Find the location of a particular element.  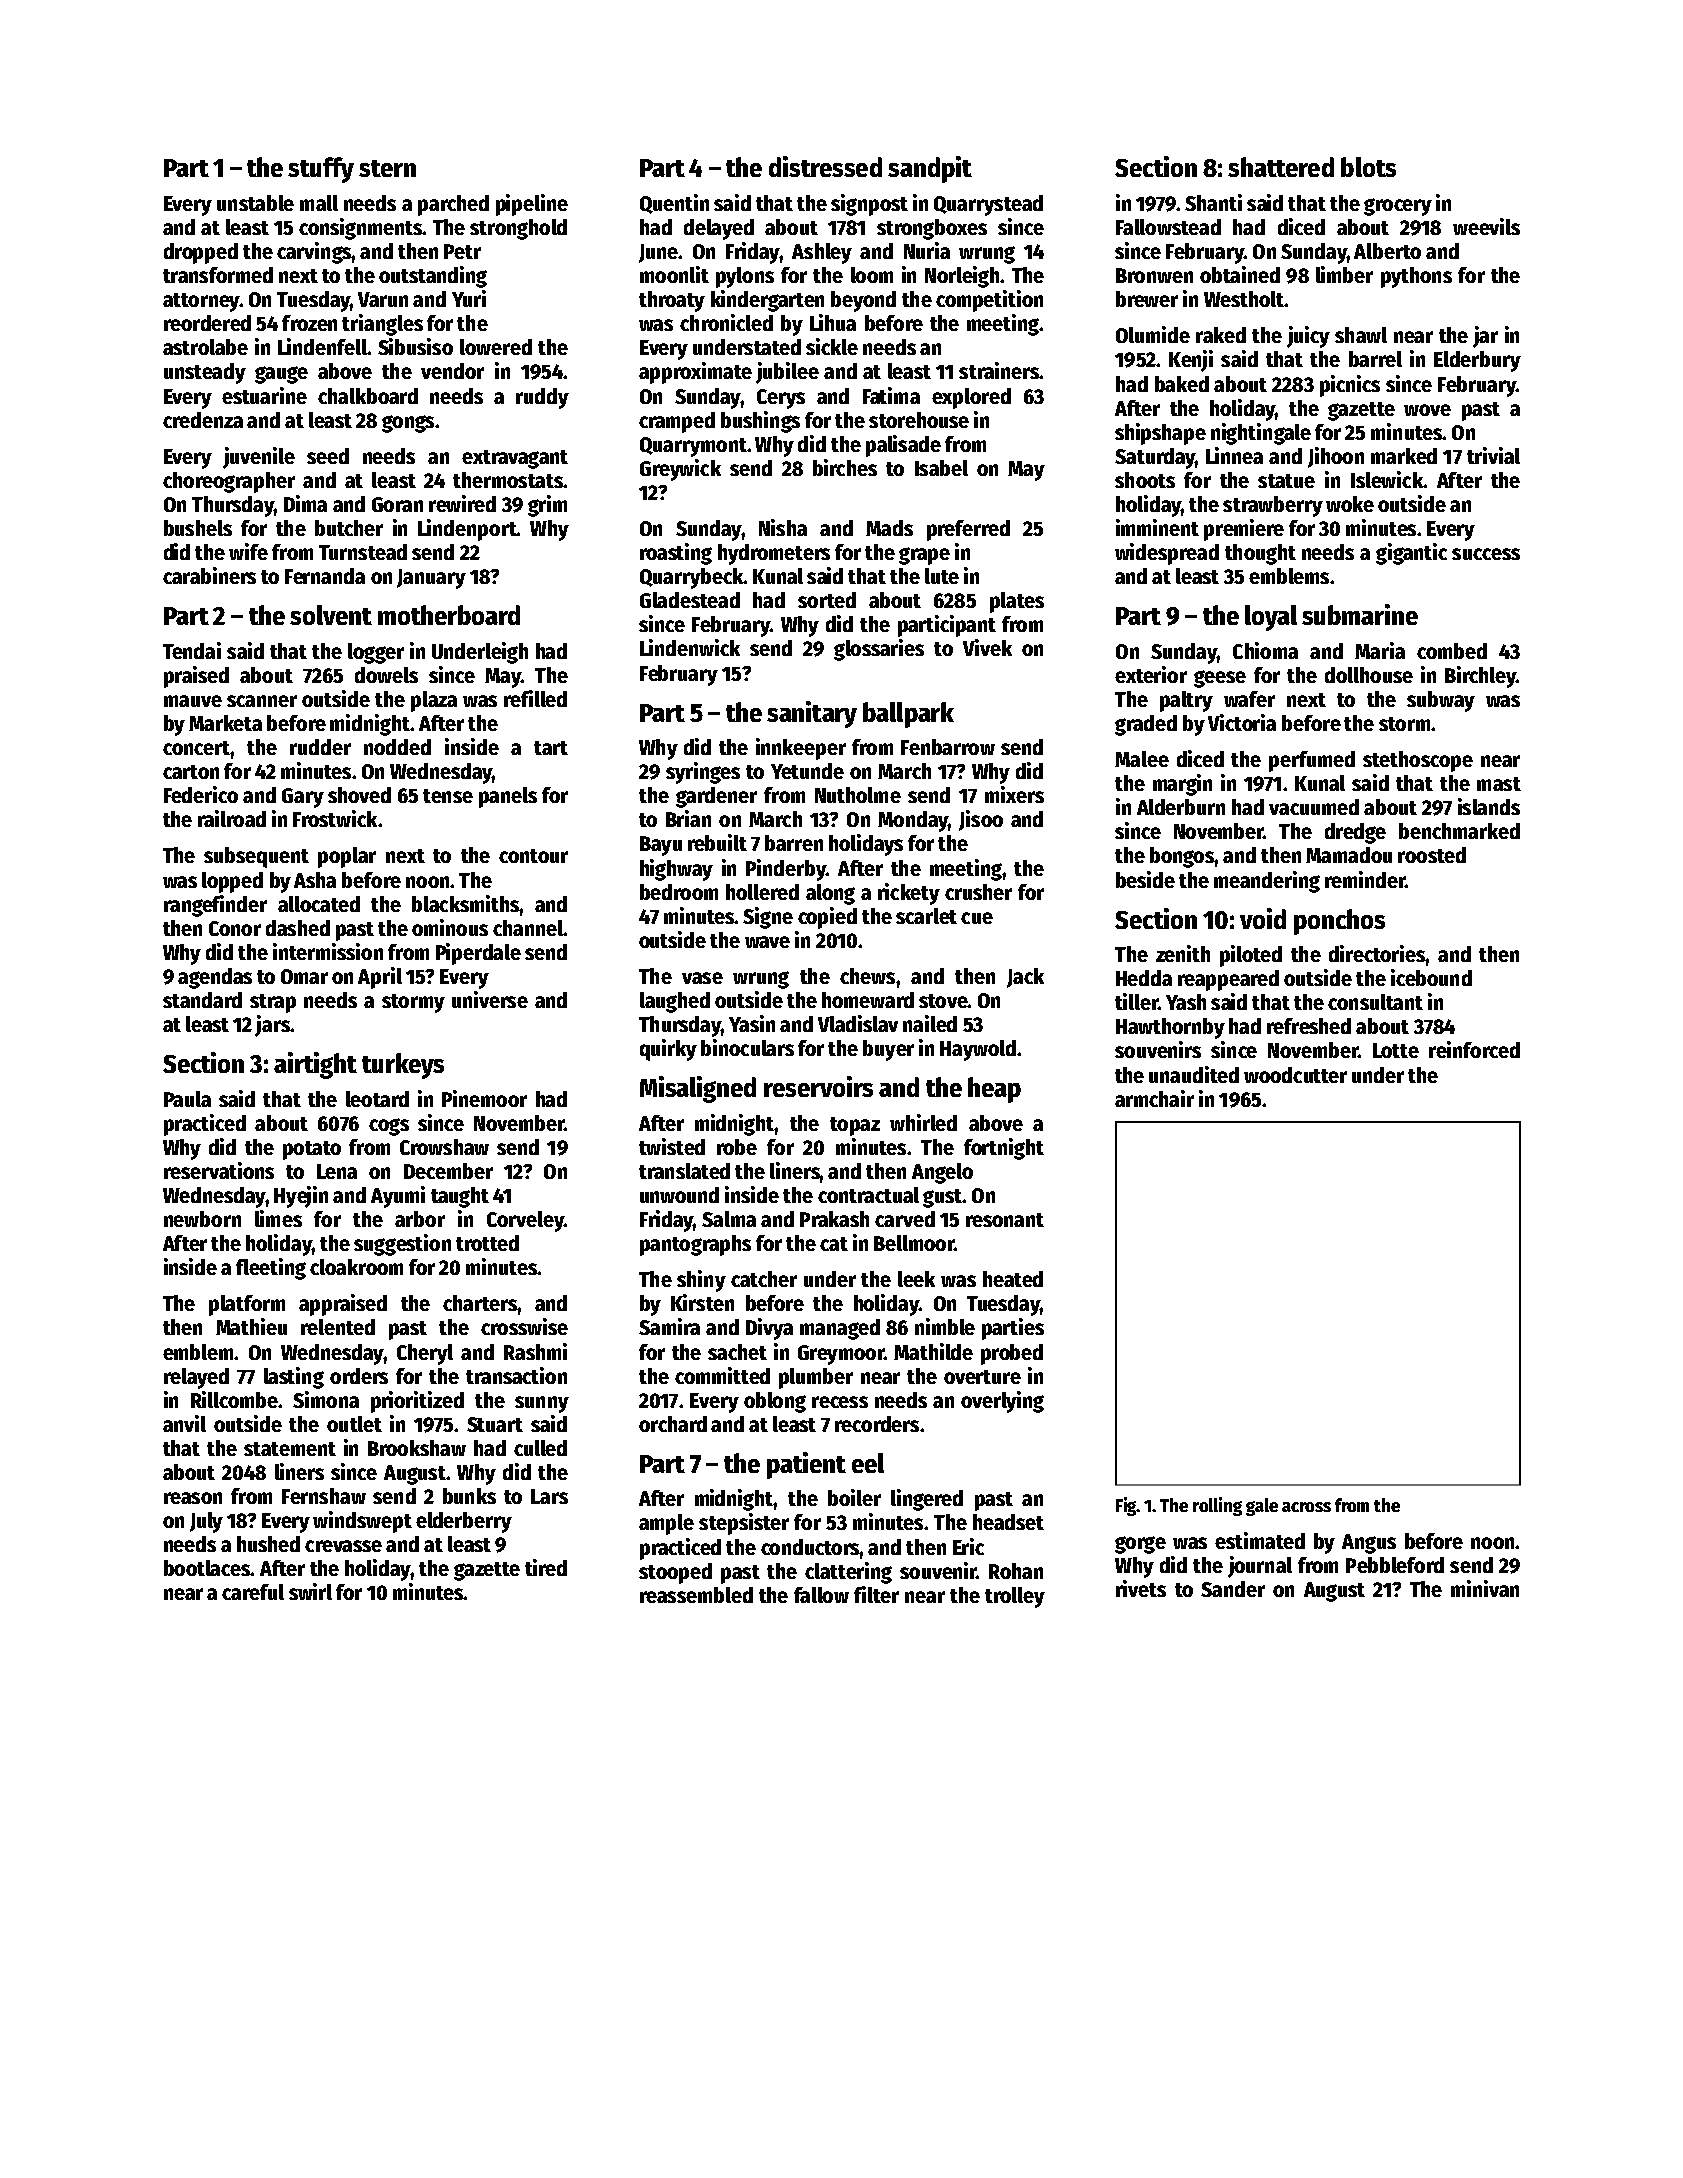

distressed is located at coordinates (825, 166).
